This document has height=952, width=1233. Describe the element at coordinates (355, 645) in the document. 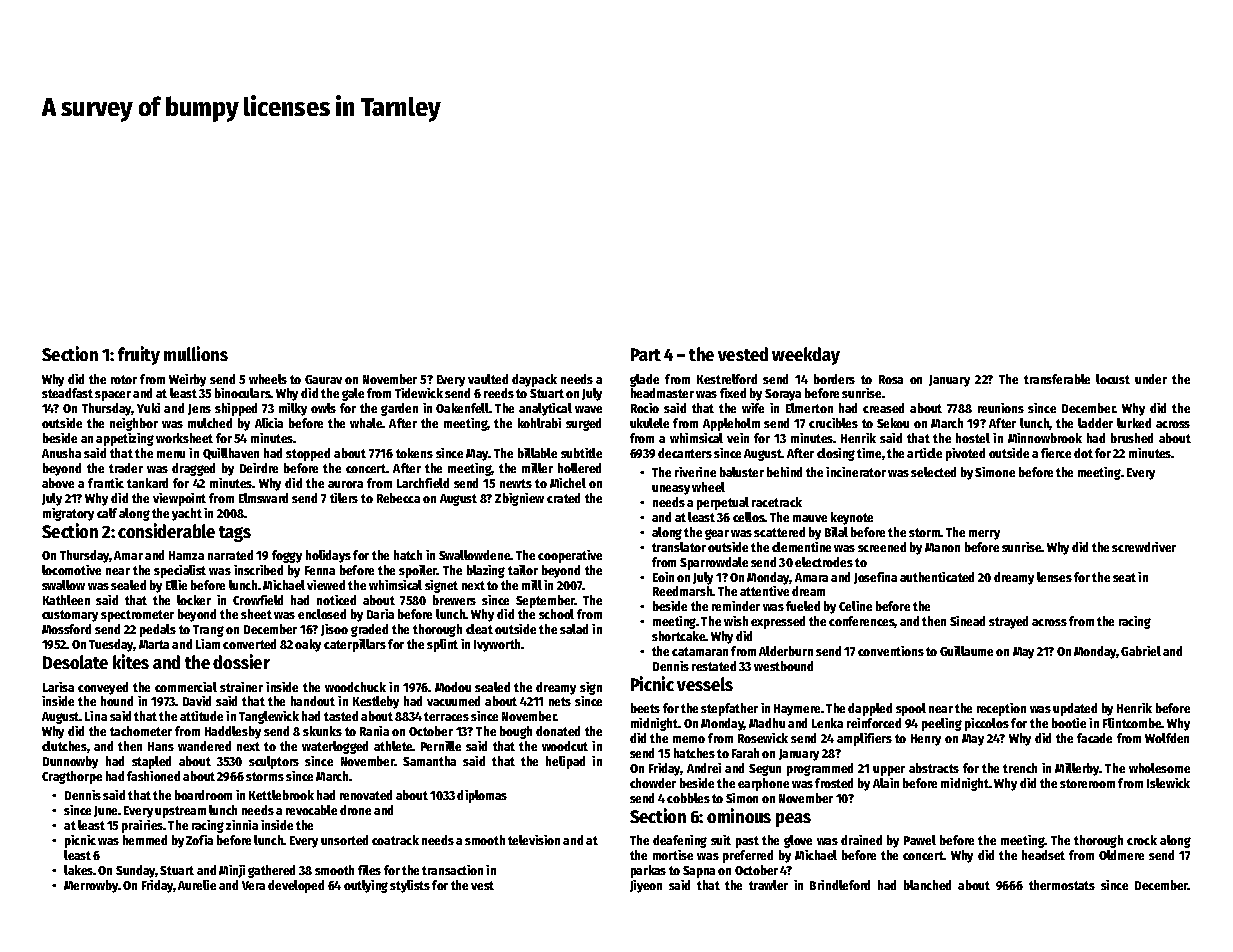

I see `caterpillars` at that location.
